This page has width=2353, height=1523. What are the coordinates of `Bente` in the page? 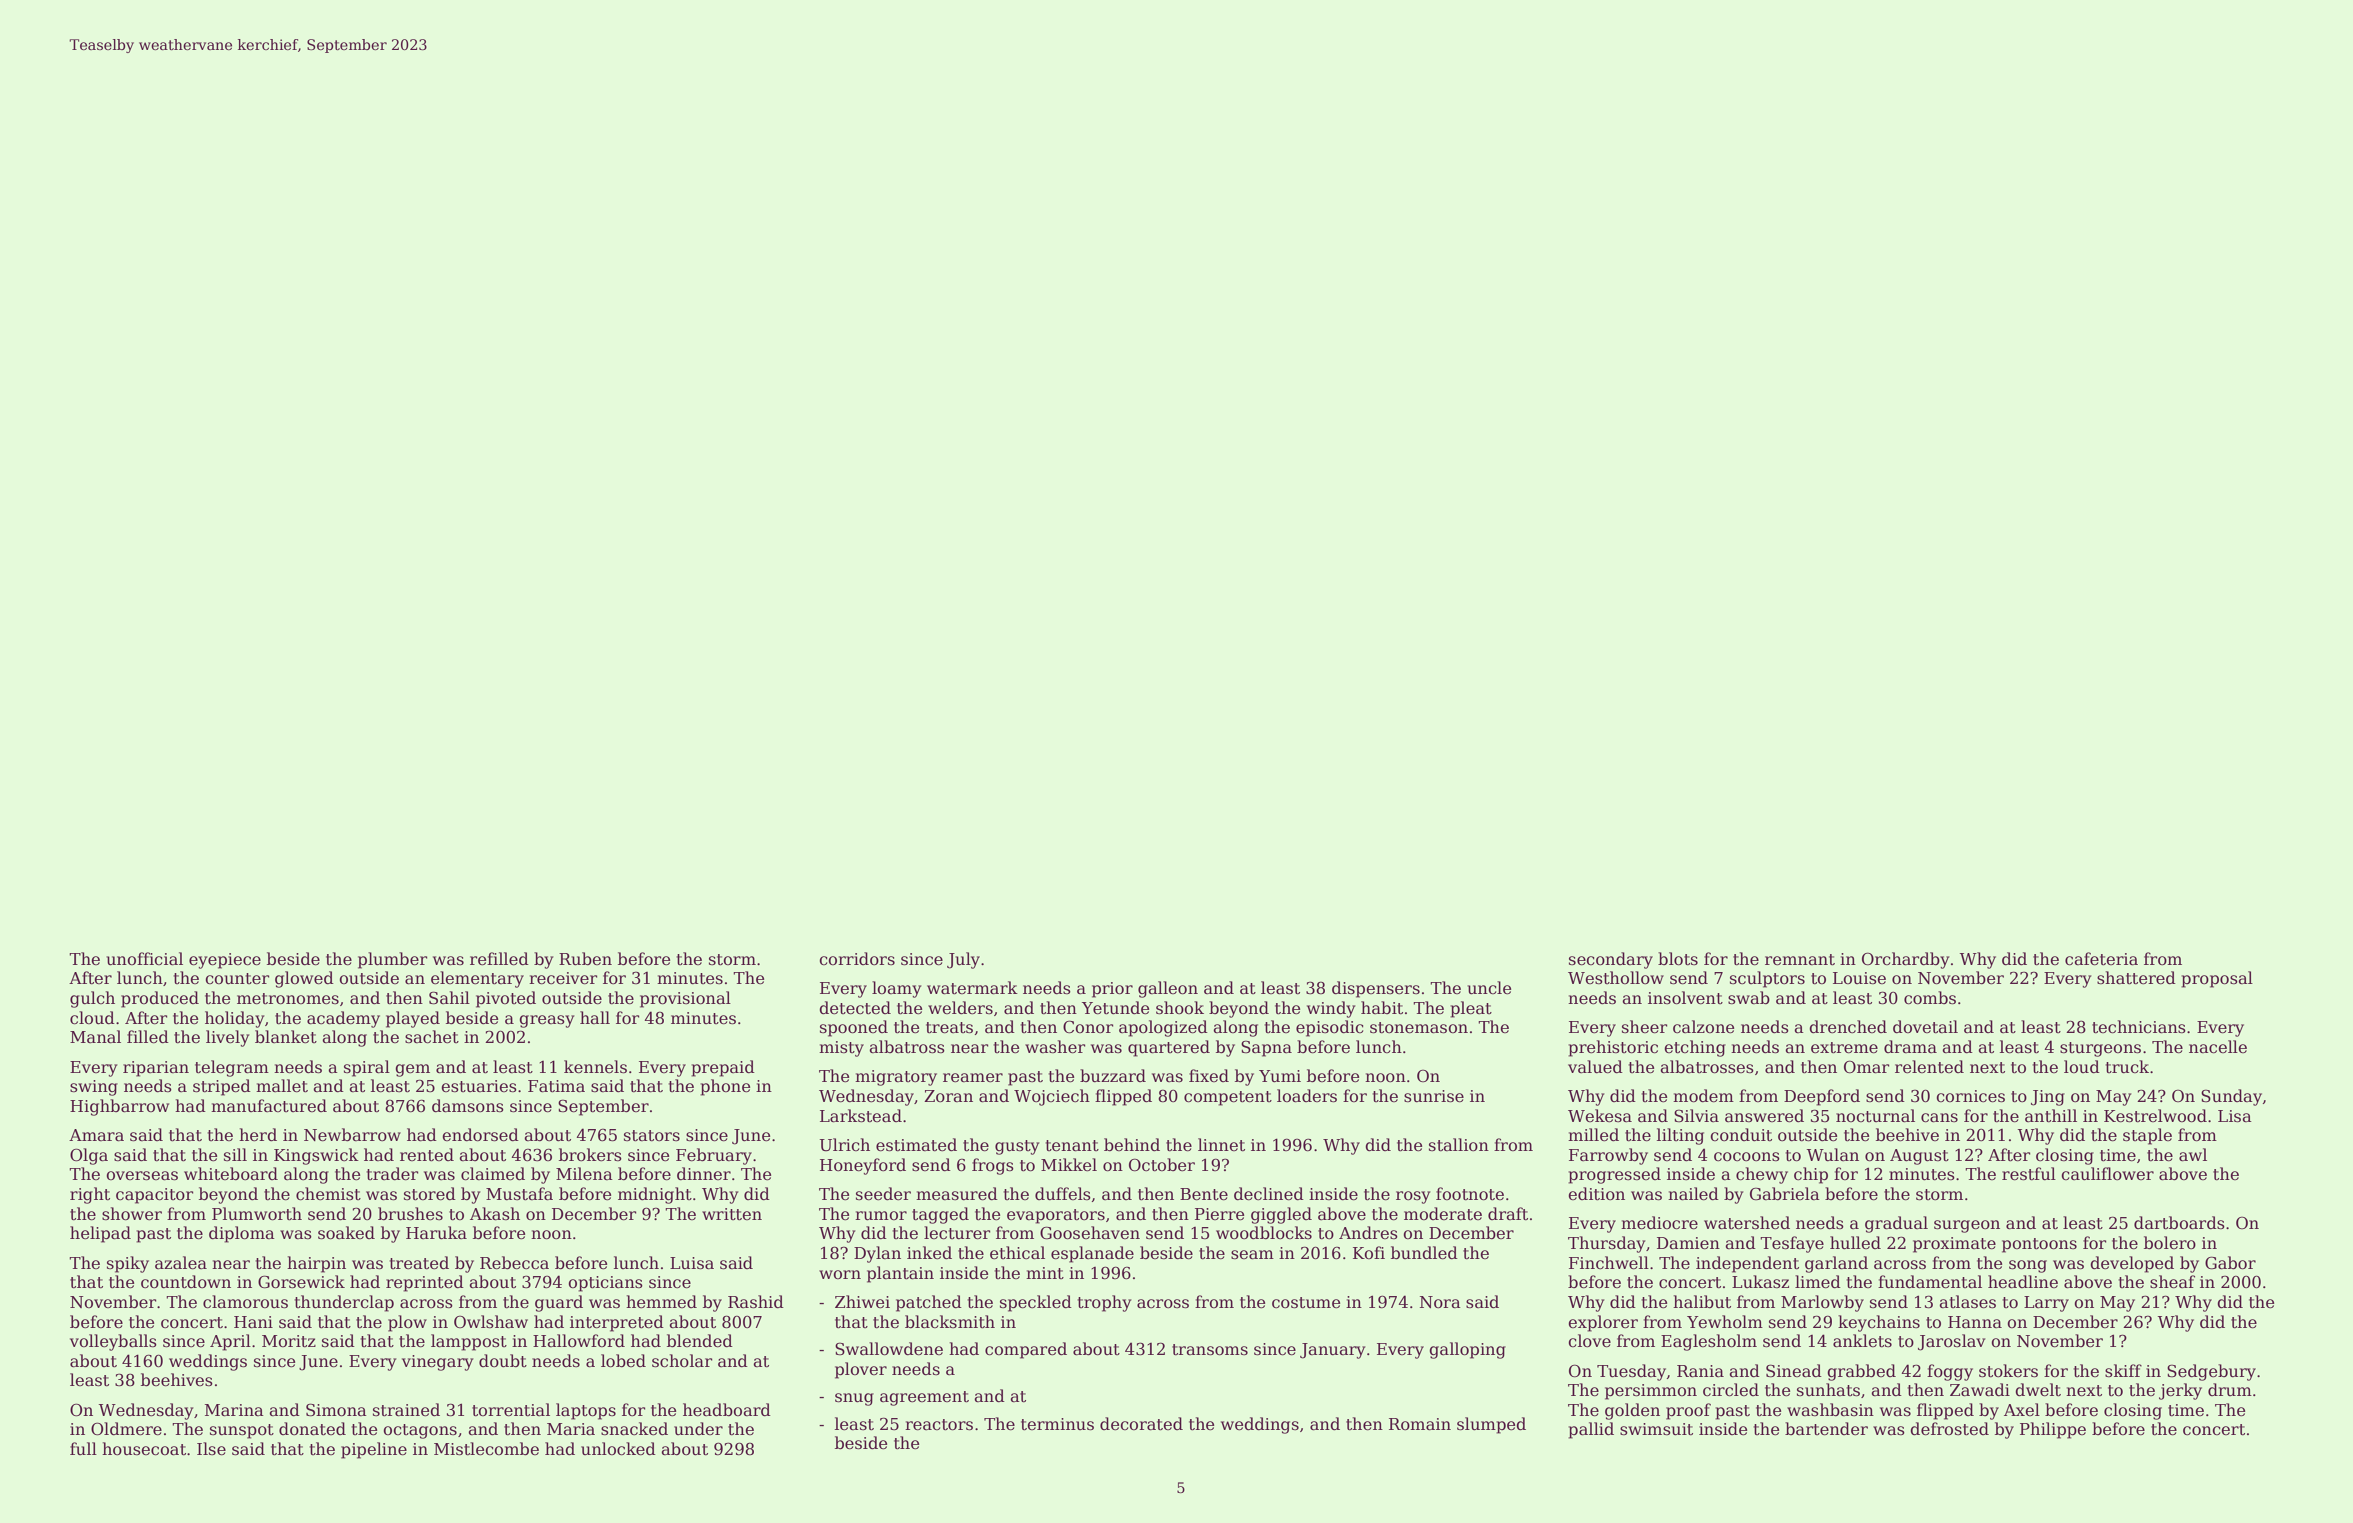 It's located at (1204, 1194).
